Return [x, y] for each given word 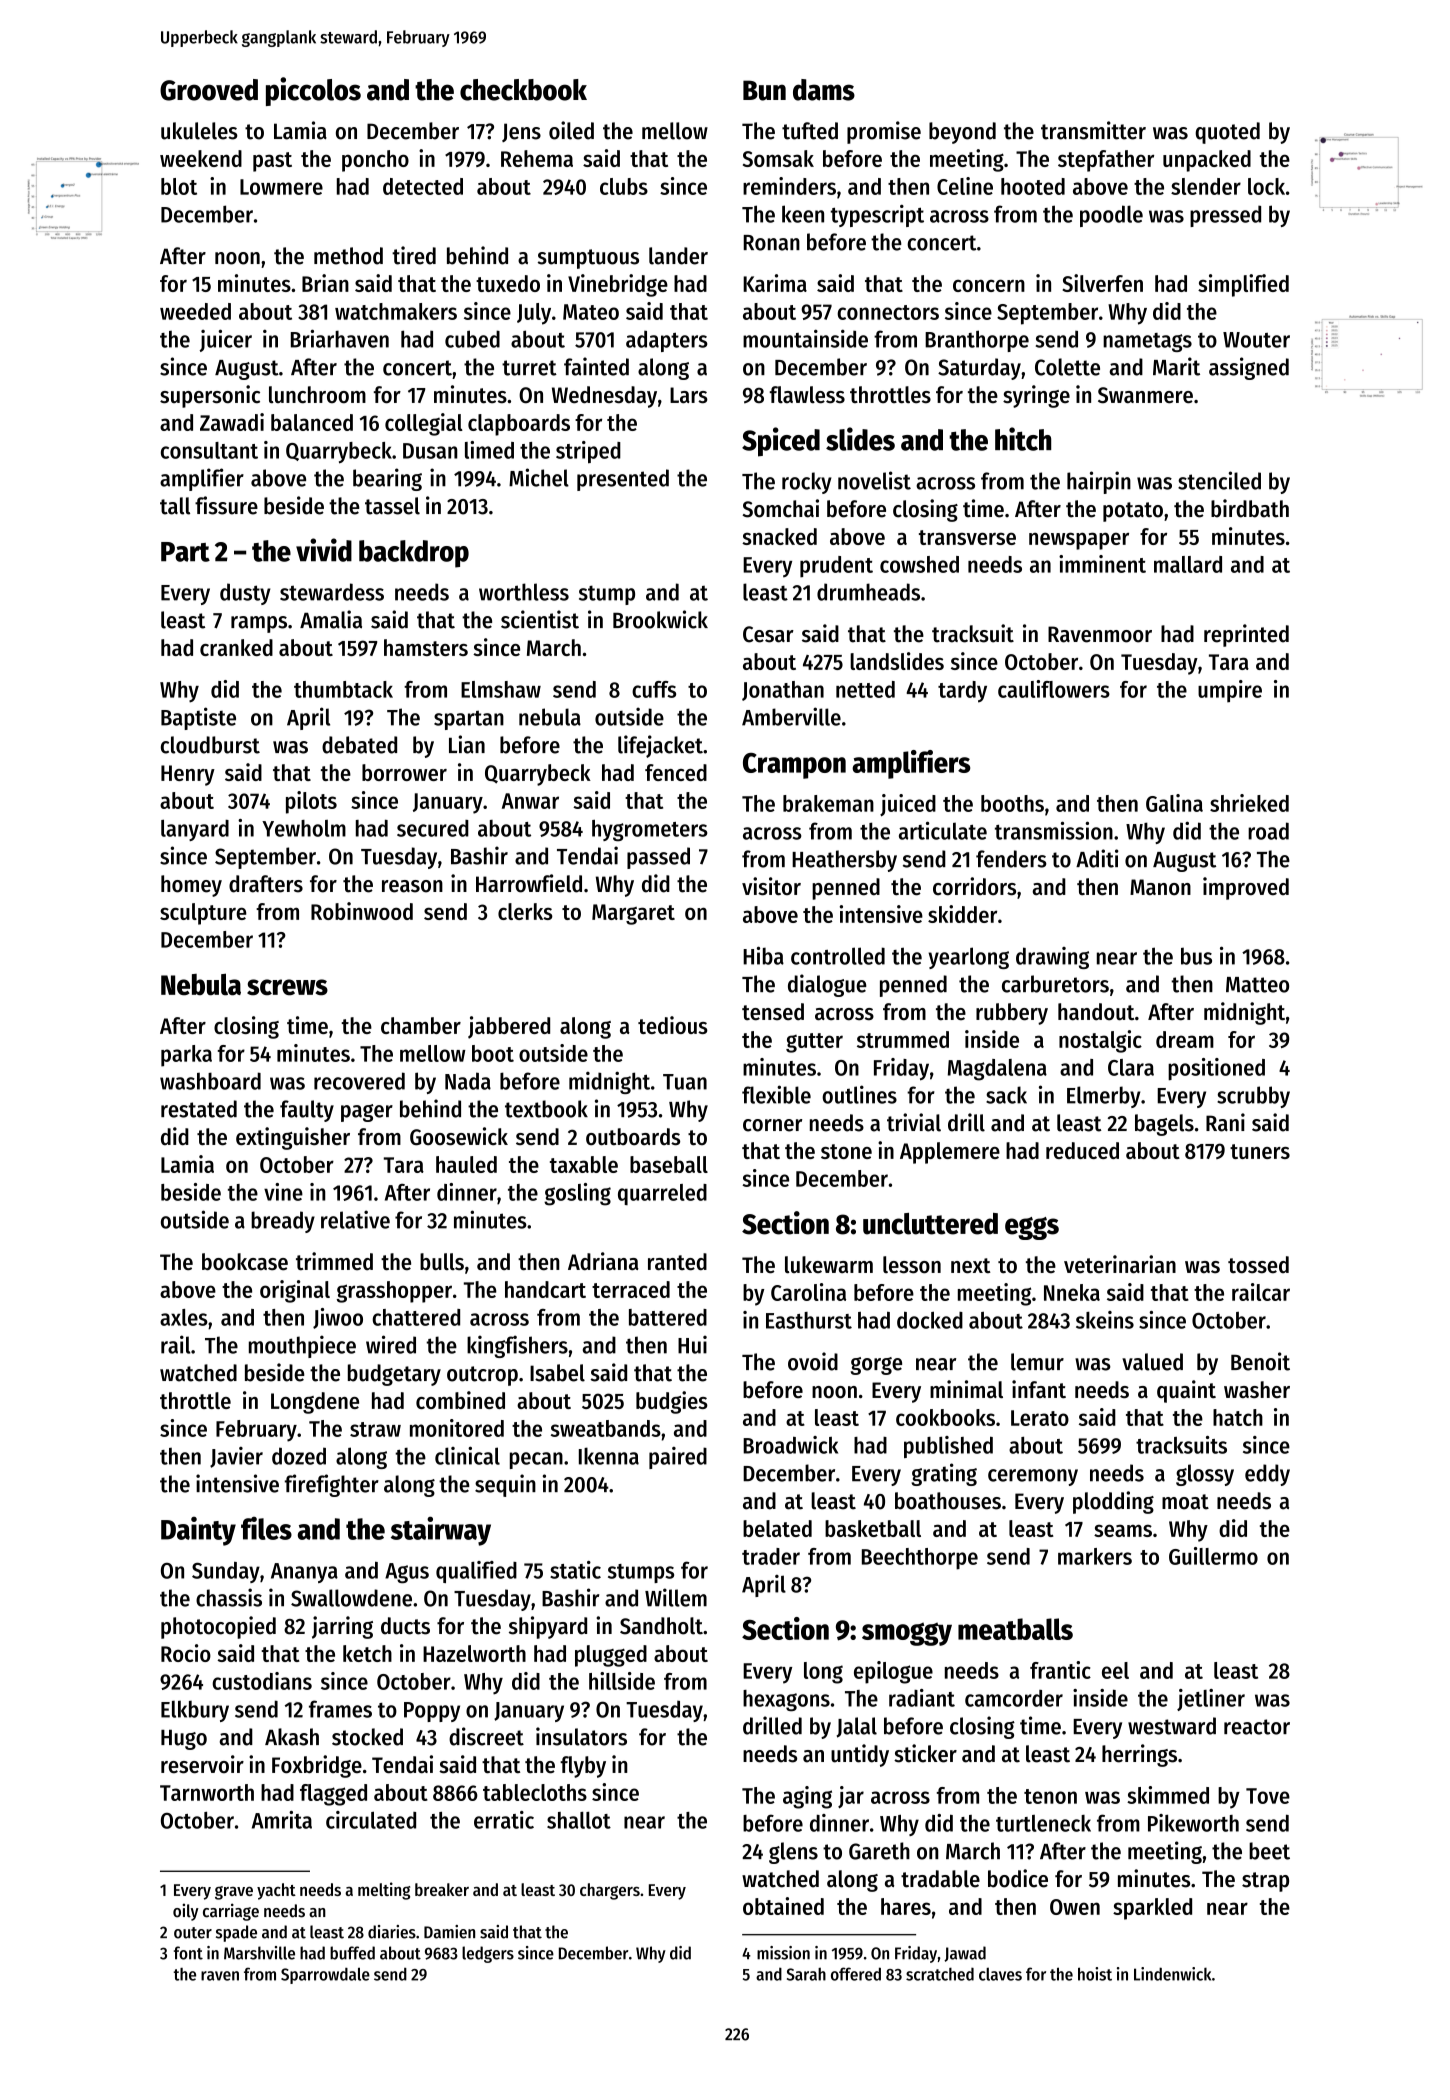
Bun [764, 90]
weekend [201, 158]
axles [184, 1317]
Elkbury [195, 1711]
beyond [962, 133]
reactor [1257, 1727]
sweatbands [606, 1428]
